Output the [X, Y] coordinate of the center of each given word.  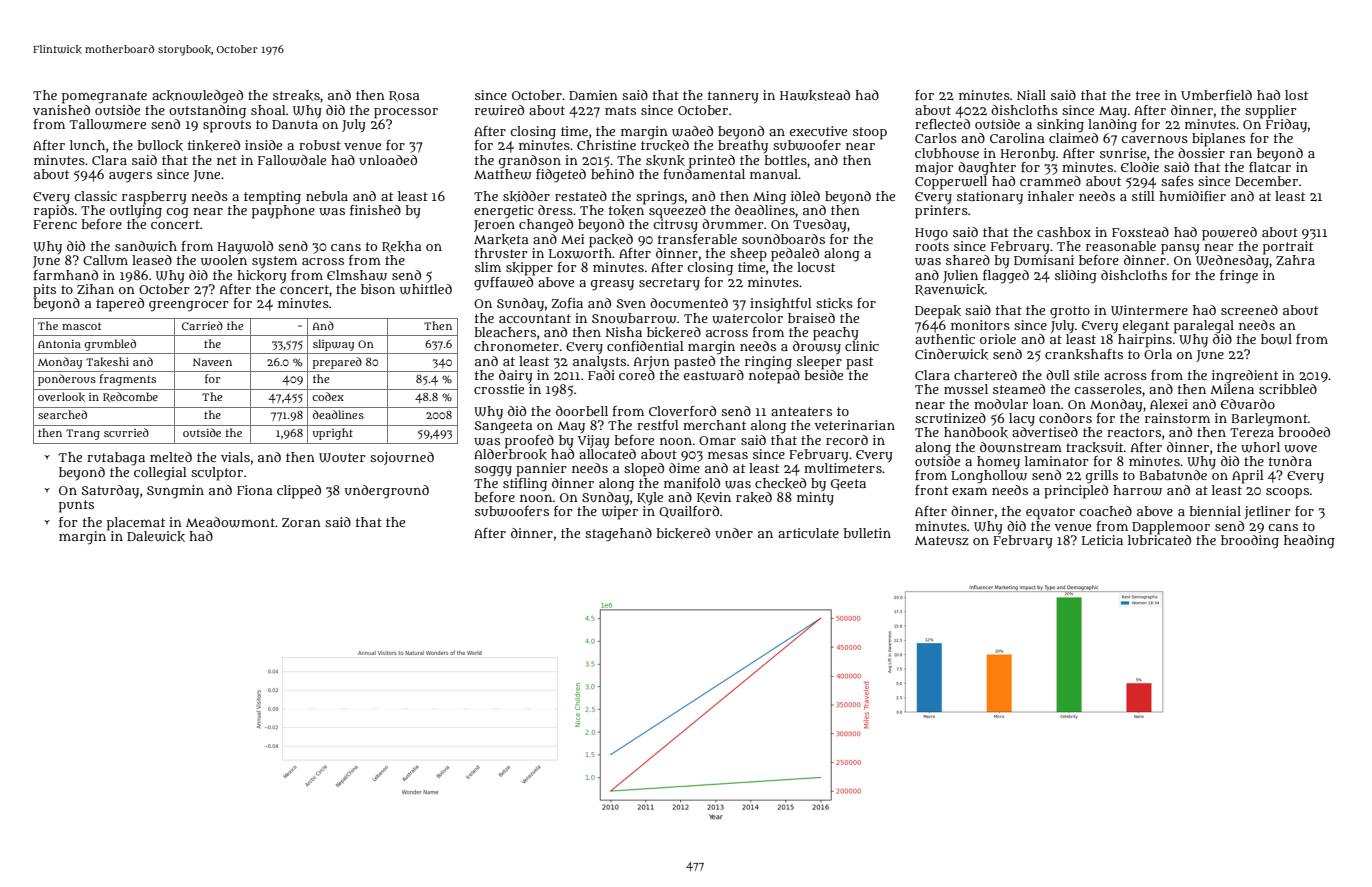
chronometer [516, 346]
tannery [733, 97]
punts [76, 506]
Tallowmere [108, 124]
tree [1148, 95]
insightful [781, 305]
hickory [262, 276]
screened [1249, 310]
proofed [529, 441]
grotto [1070, 312]
